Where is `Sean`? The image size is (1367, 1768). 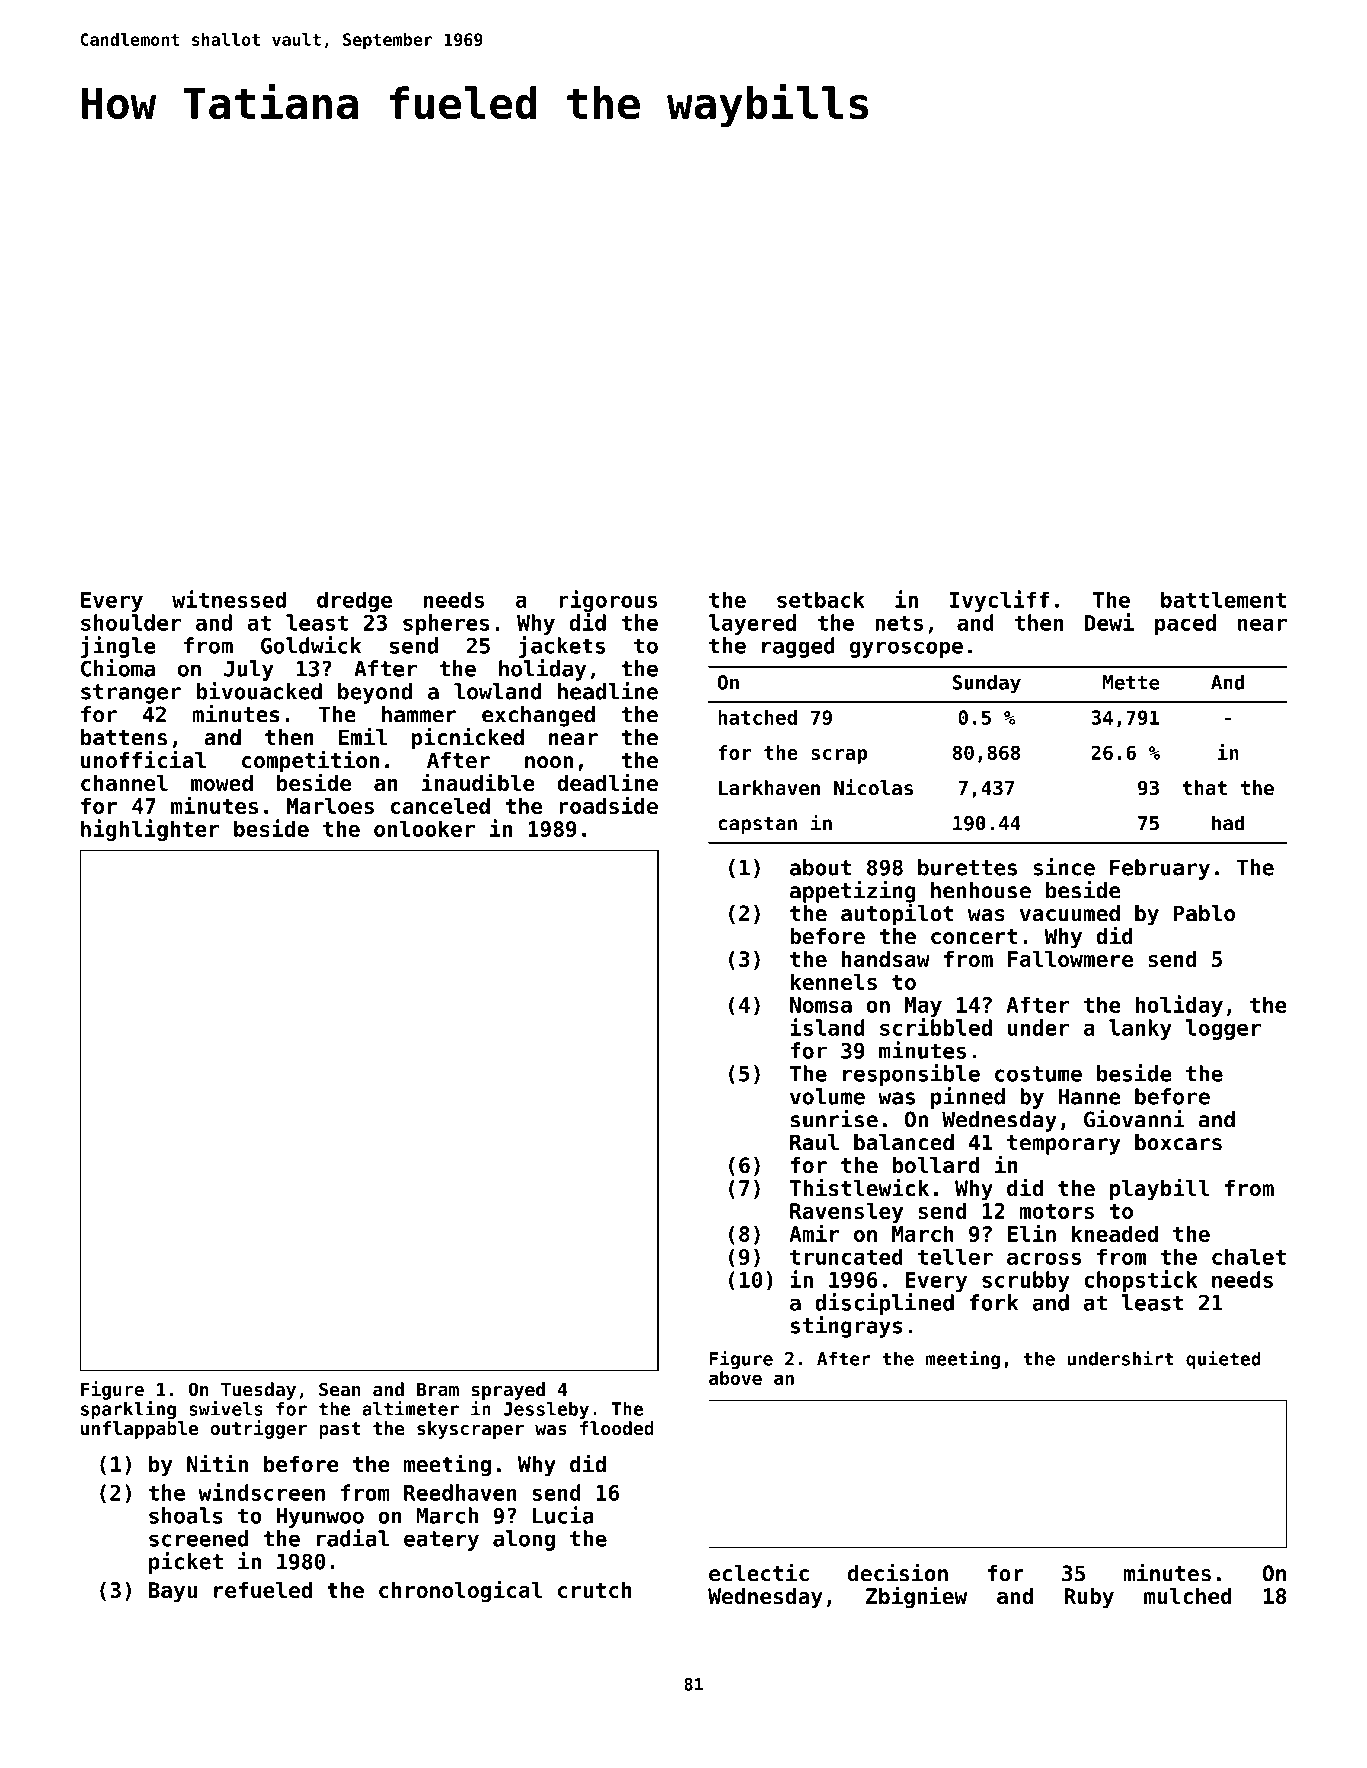
Sean is located at coordinates (339, 1389).
